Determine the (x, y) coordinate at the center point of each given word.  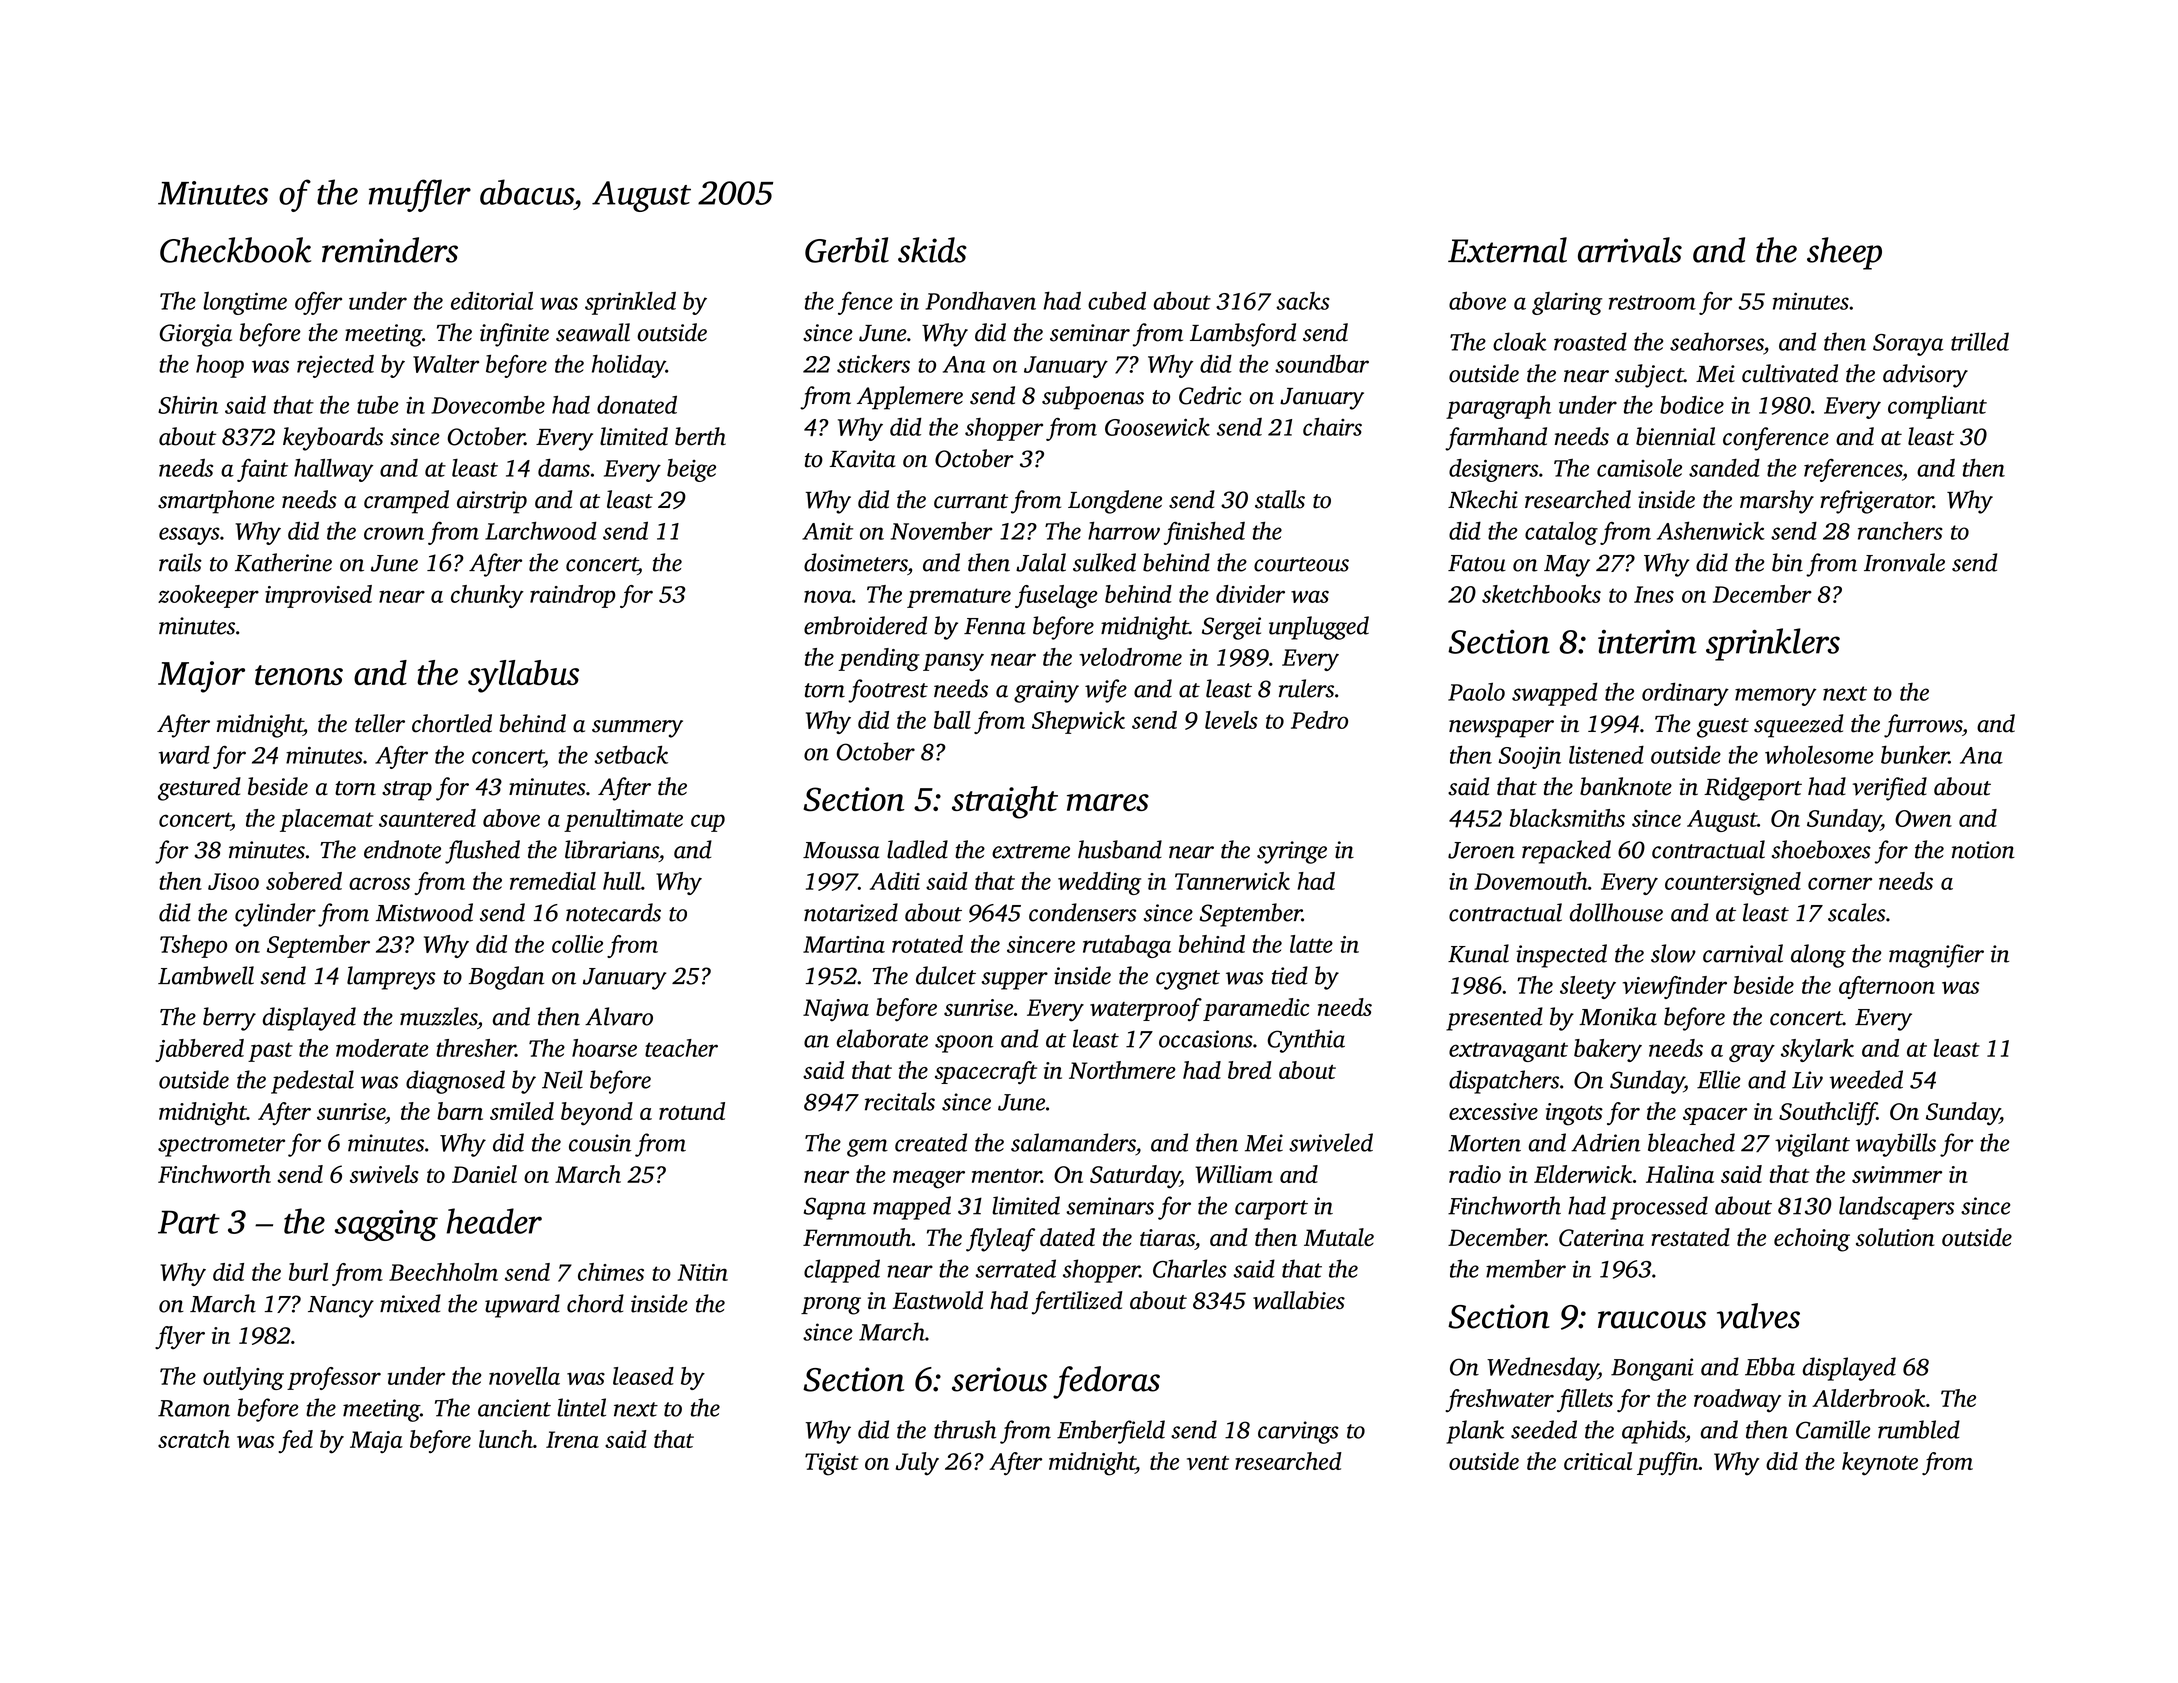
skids (932, 250)
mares (1108, 802)
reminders (390, 250)
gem (867, 1148)
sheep (1844, 253)
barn (460, 1111)
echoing (1812, 1240)
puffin (1668, 1463)
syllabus (523, 676)
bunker (1915, 755)
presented (1494, 1019)
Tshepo (193, 946)
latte (1311, 944)
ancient (514, 1408)
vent (1208, 1463)
